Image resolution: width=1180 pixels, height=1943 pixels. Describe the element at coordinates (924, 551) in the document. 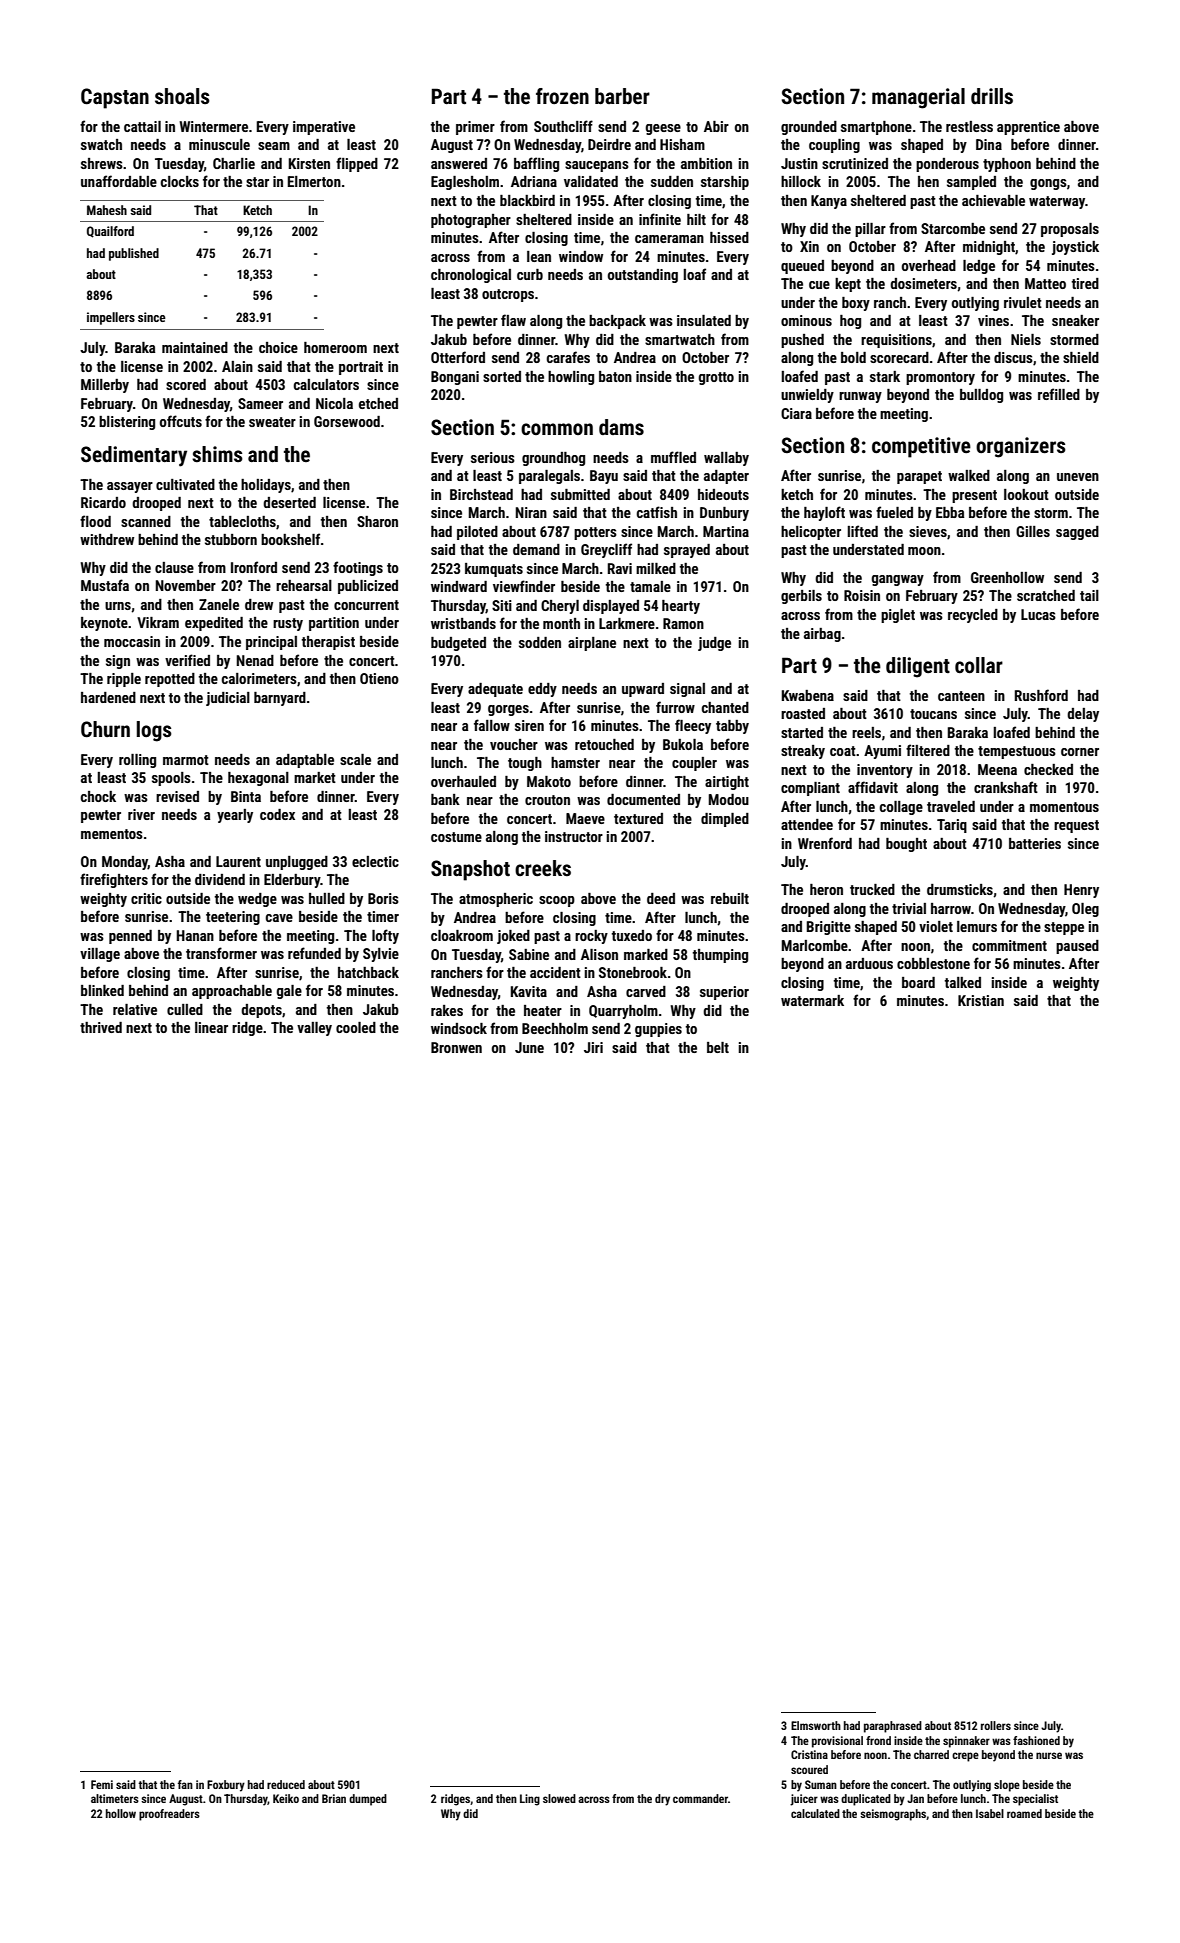

I see `moon` at that location.
